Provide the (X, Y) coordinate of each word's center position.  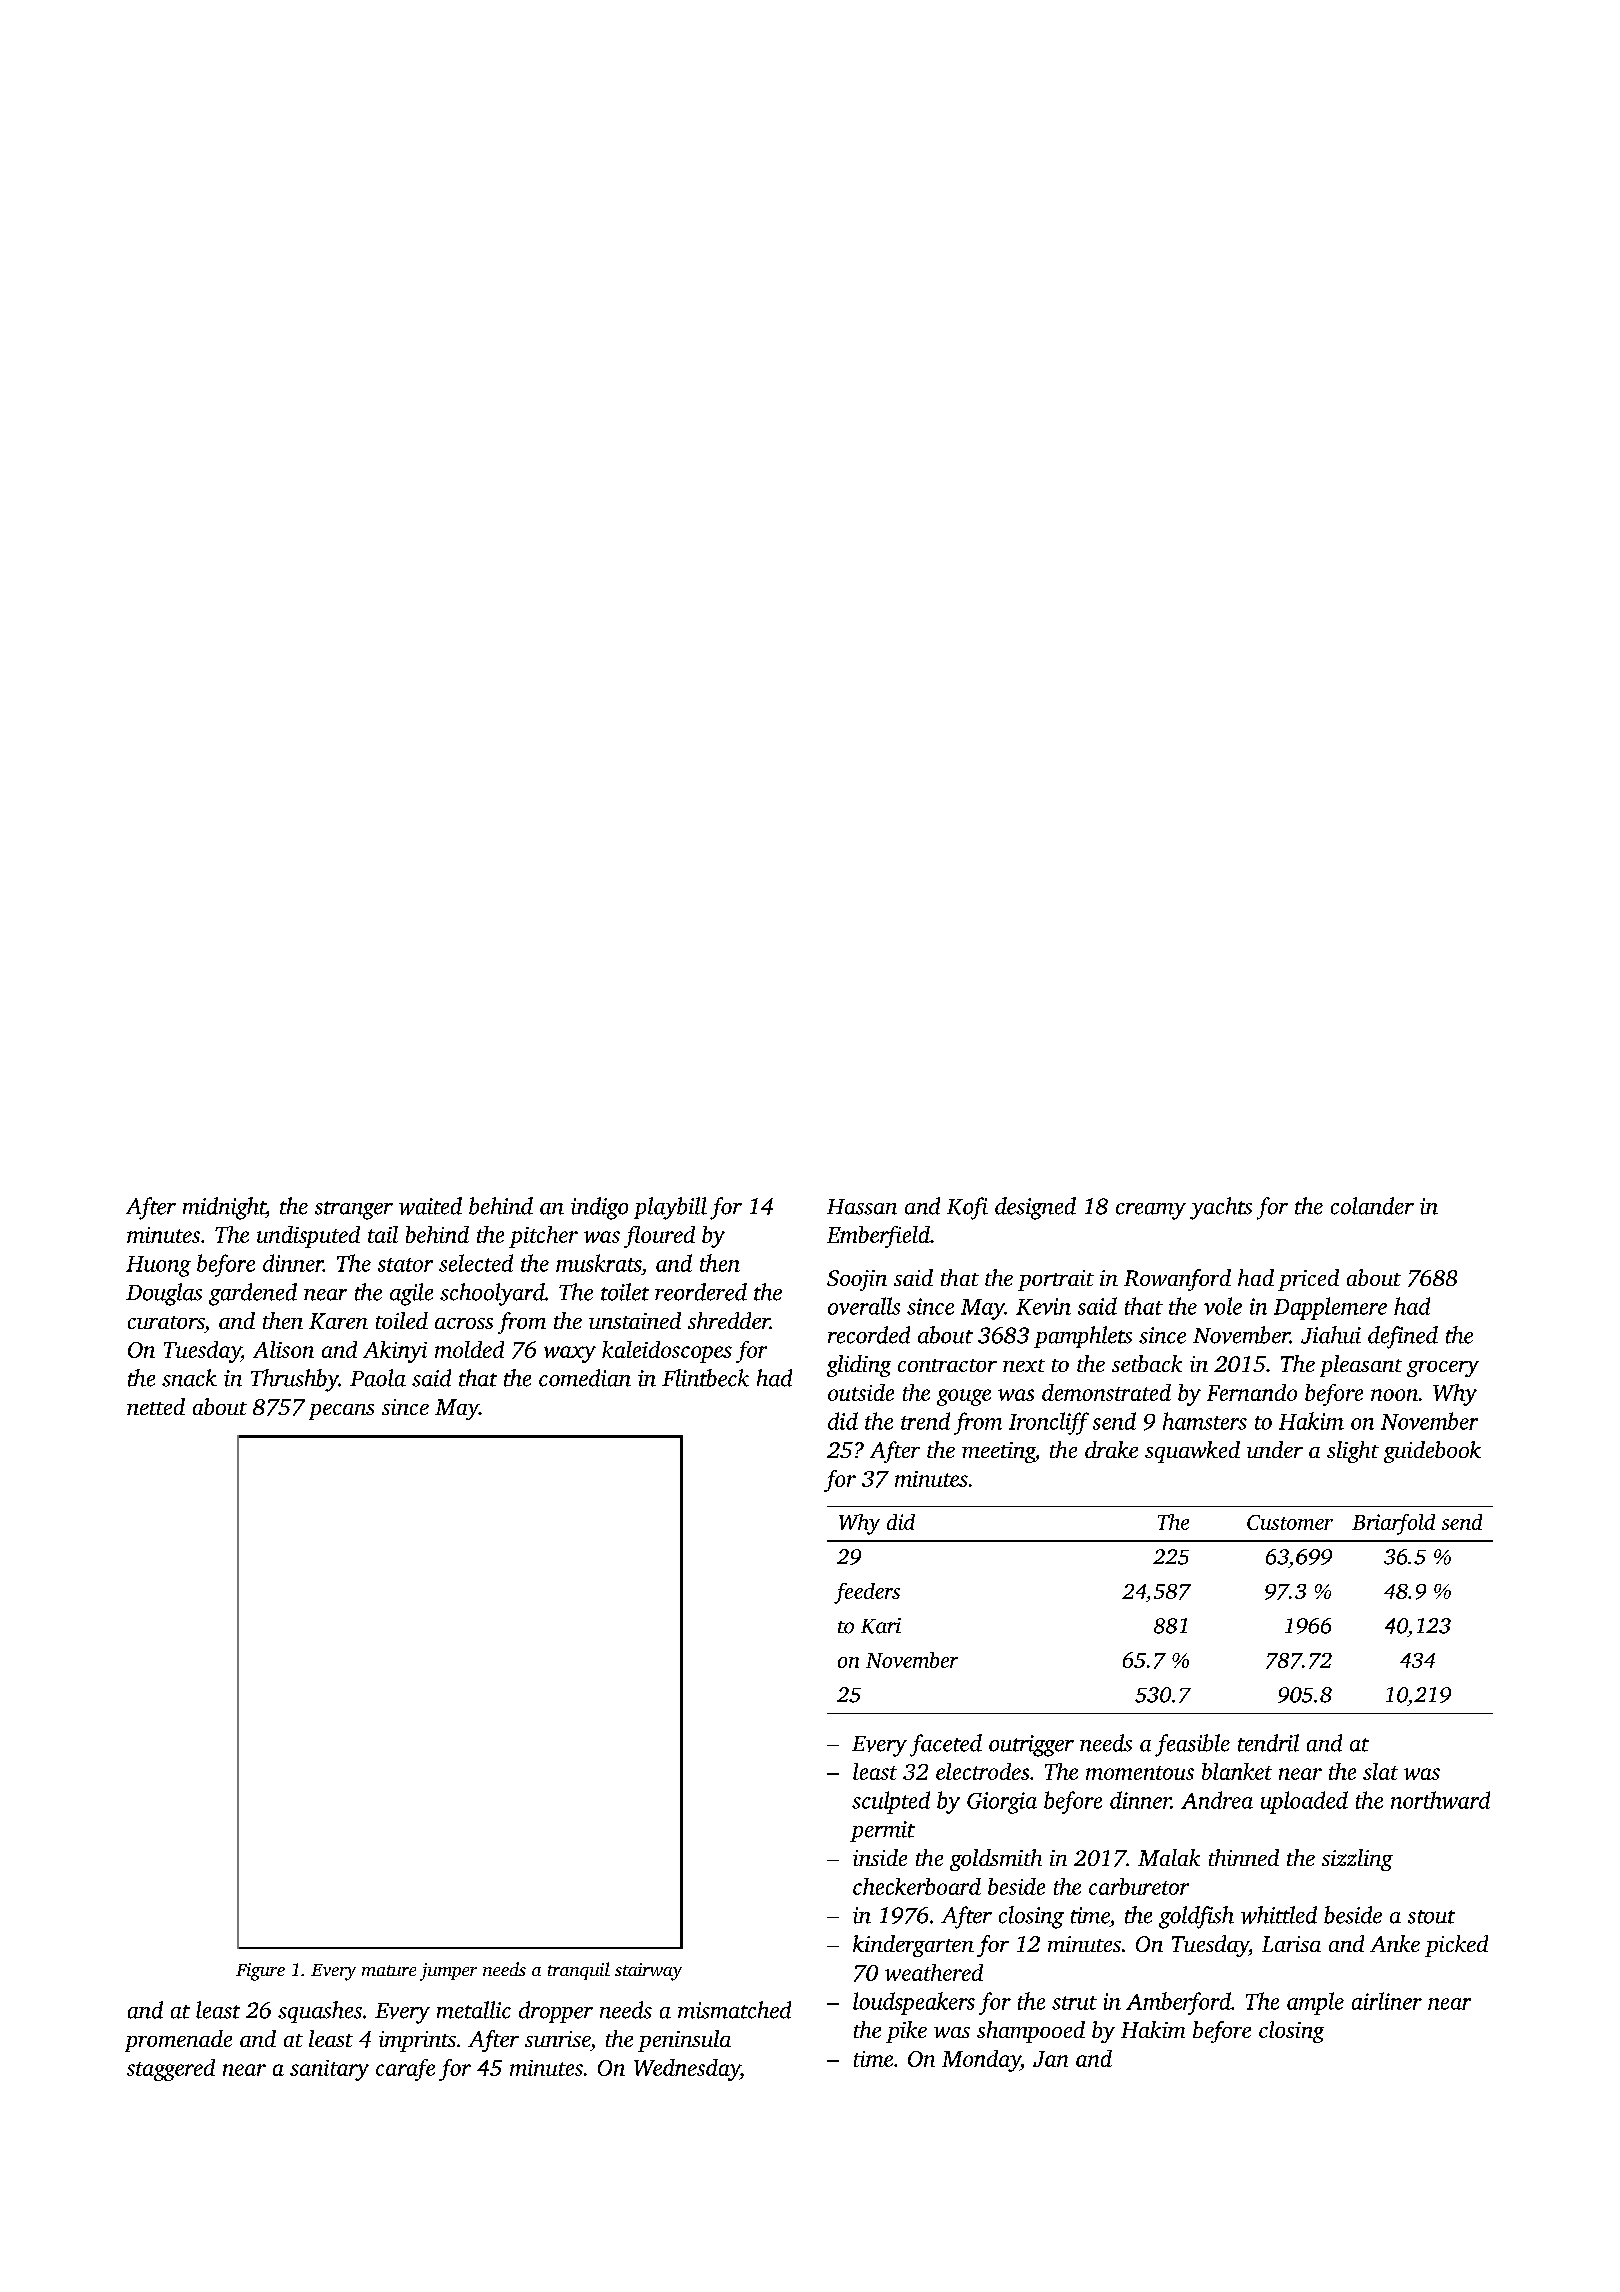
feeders (867, 1593)
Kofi (967, 1208)
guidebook (1432, 1452)
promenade (178, 2041)
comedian (585, 1378)
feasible (1192, 1745)
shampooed (1031, 2032)
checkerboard (917, 1886)
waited (430, 1206)
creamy (1151, 1211)
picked (1456, 1946)
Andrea (1217, 1800)
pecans (341, 1412)
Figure (260, 1972)
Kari (881, 1626)
